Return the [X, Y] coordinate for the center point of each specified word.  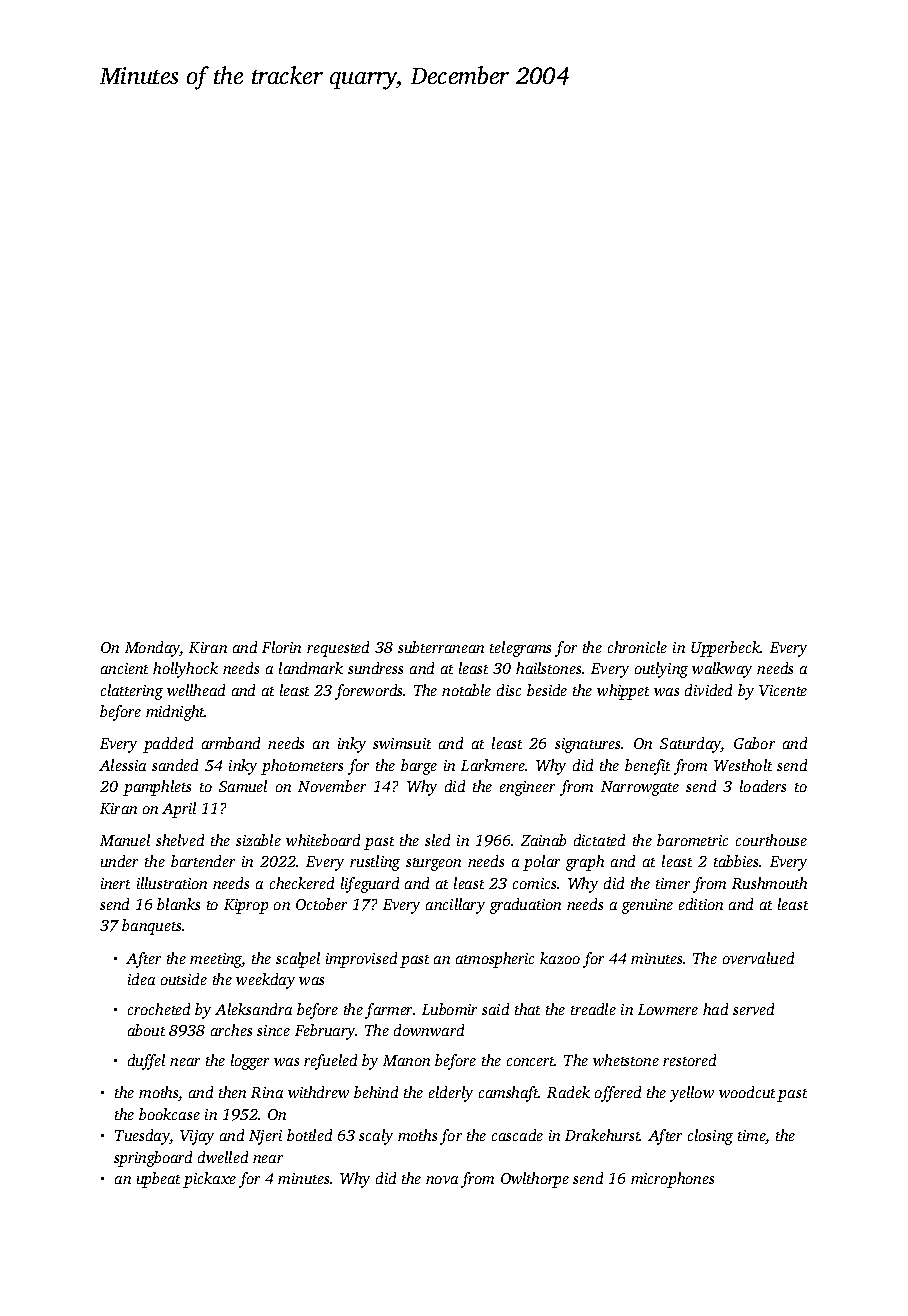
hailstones [548, 668]
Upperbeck [726, 649]
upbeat [158, 1180]
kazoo [560, 958]
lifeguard [370, 885]
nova [442, 1180]
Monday [152, 649]
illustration [172, 883]
